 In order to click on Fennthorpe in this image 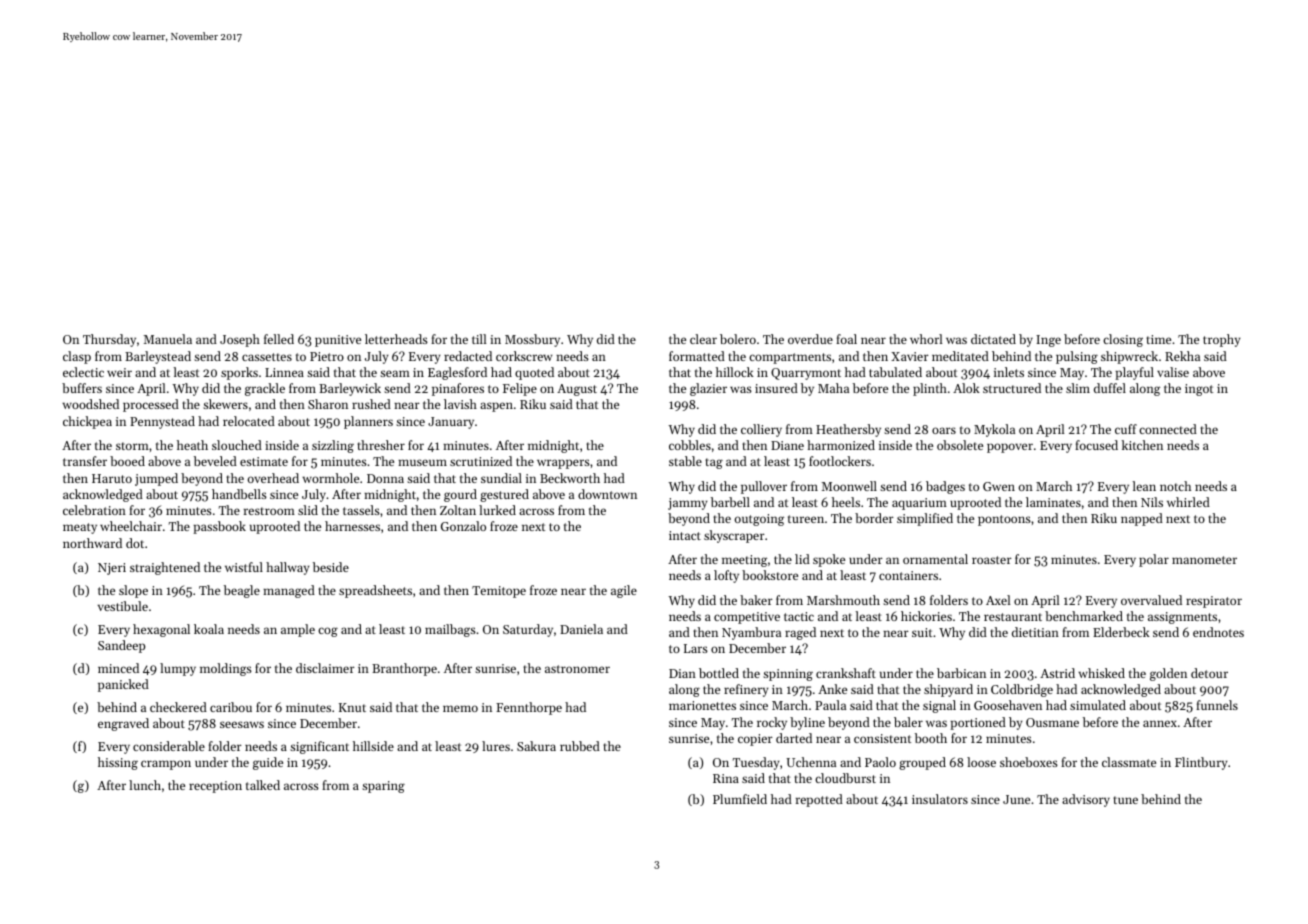, I will do `click(529, 708)`.
